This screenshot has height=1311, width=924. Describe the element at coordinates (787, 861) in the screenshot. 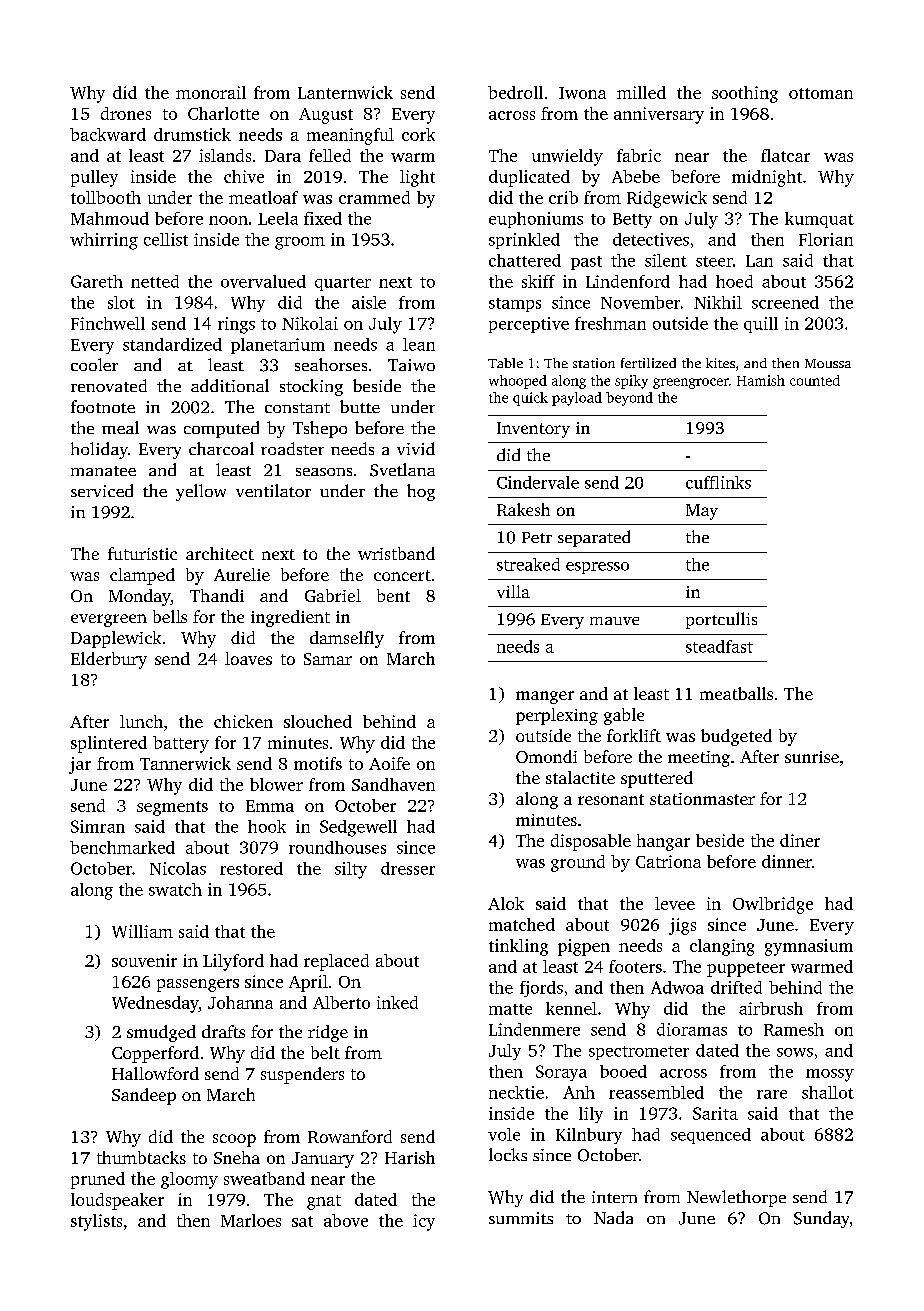

I see `dinner` at that location.
